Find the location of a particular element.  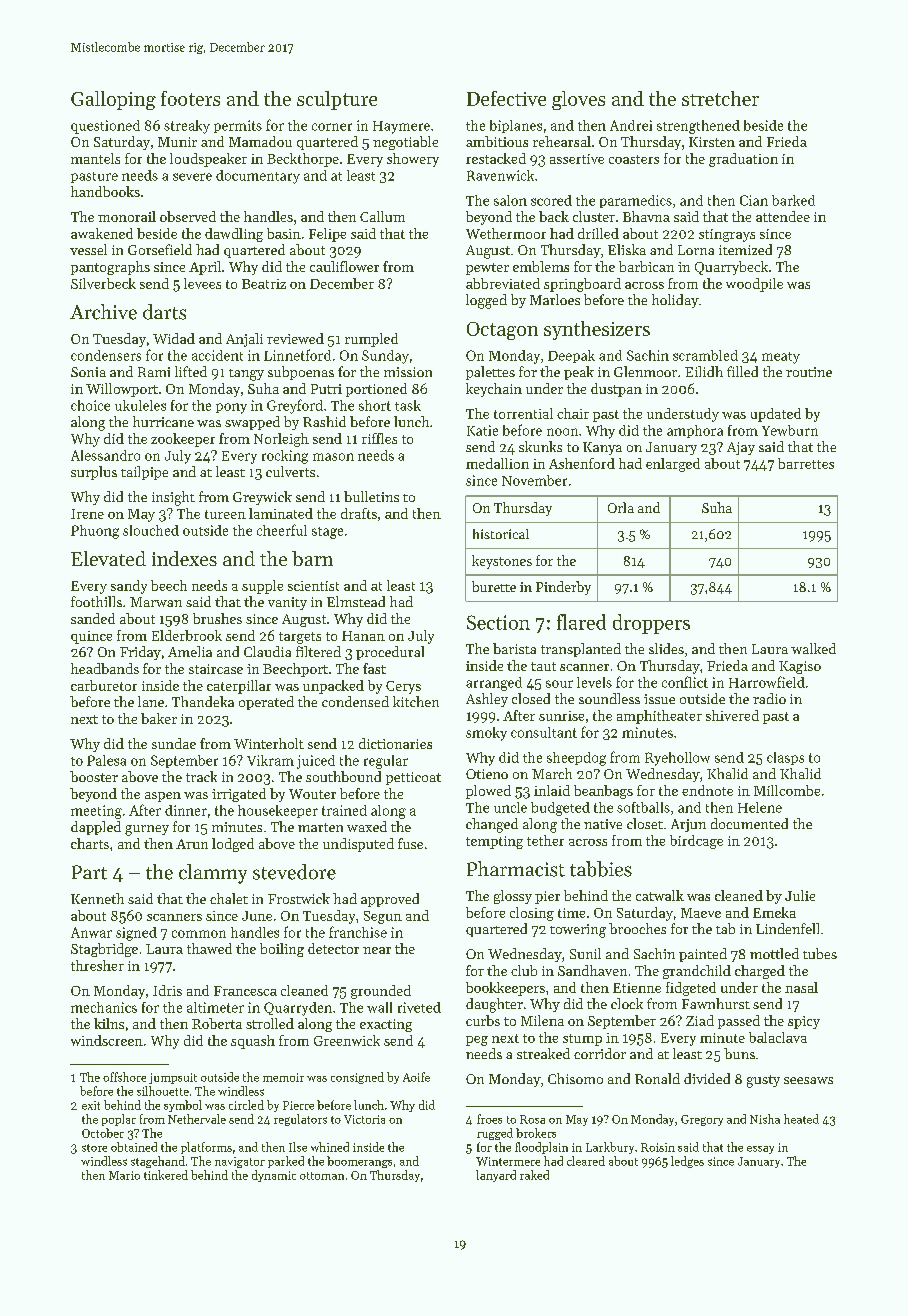

quince is located at coordinates (91, 637).
